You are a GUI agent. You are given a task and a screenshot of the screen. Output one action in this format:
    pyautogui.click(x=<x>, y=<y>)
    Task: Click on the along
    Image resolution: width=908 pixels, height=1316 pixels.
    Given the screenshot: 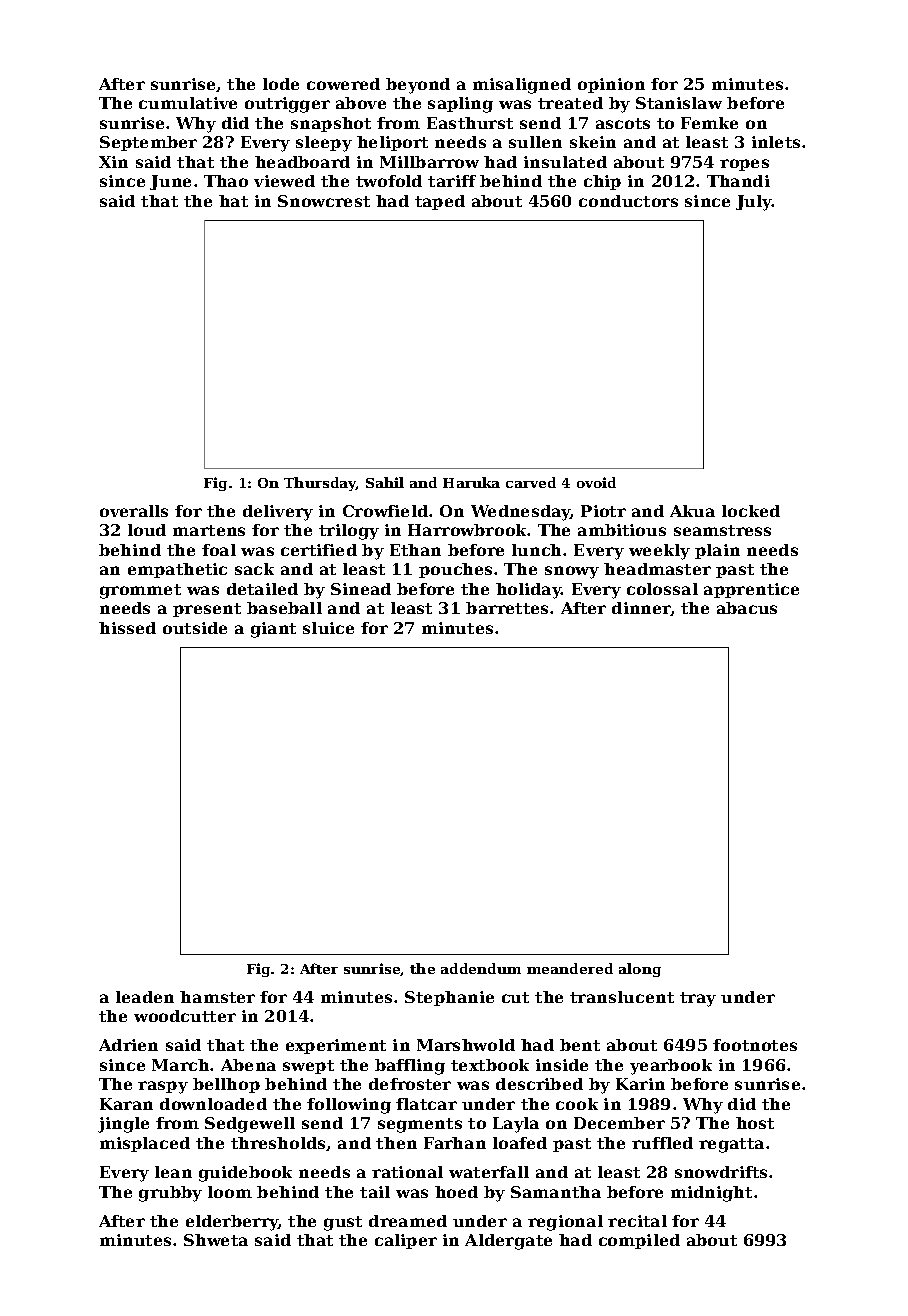 What is the action you would take?
    pyautogui.click(x=640, y=970)
